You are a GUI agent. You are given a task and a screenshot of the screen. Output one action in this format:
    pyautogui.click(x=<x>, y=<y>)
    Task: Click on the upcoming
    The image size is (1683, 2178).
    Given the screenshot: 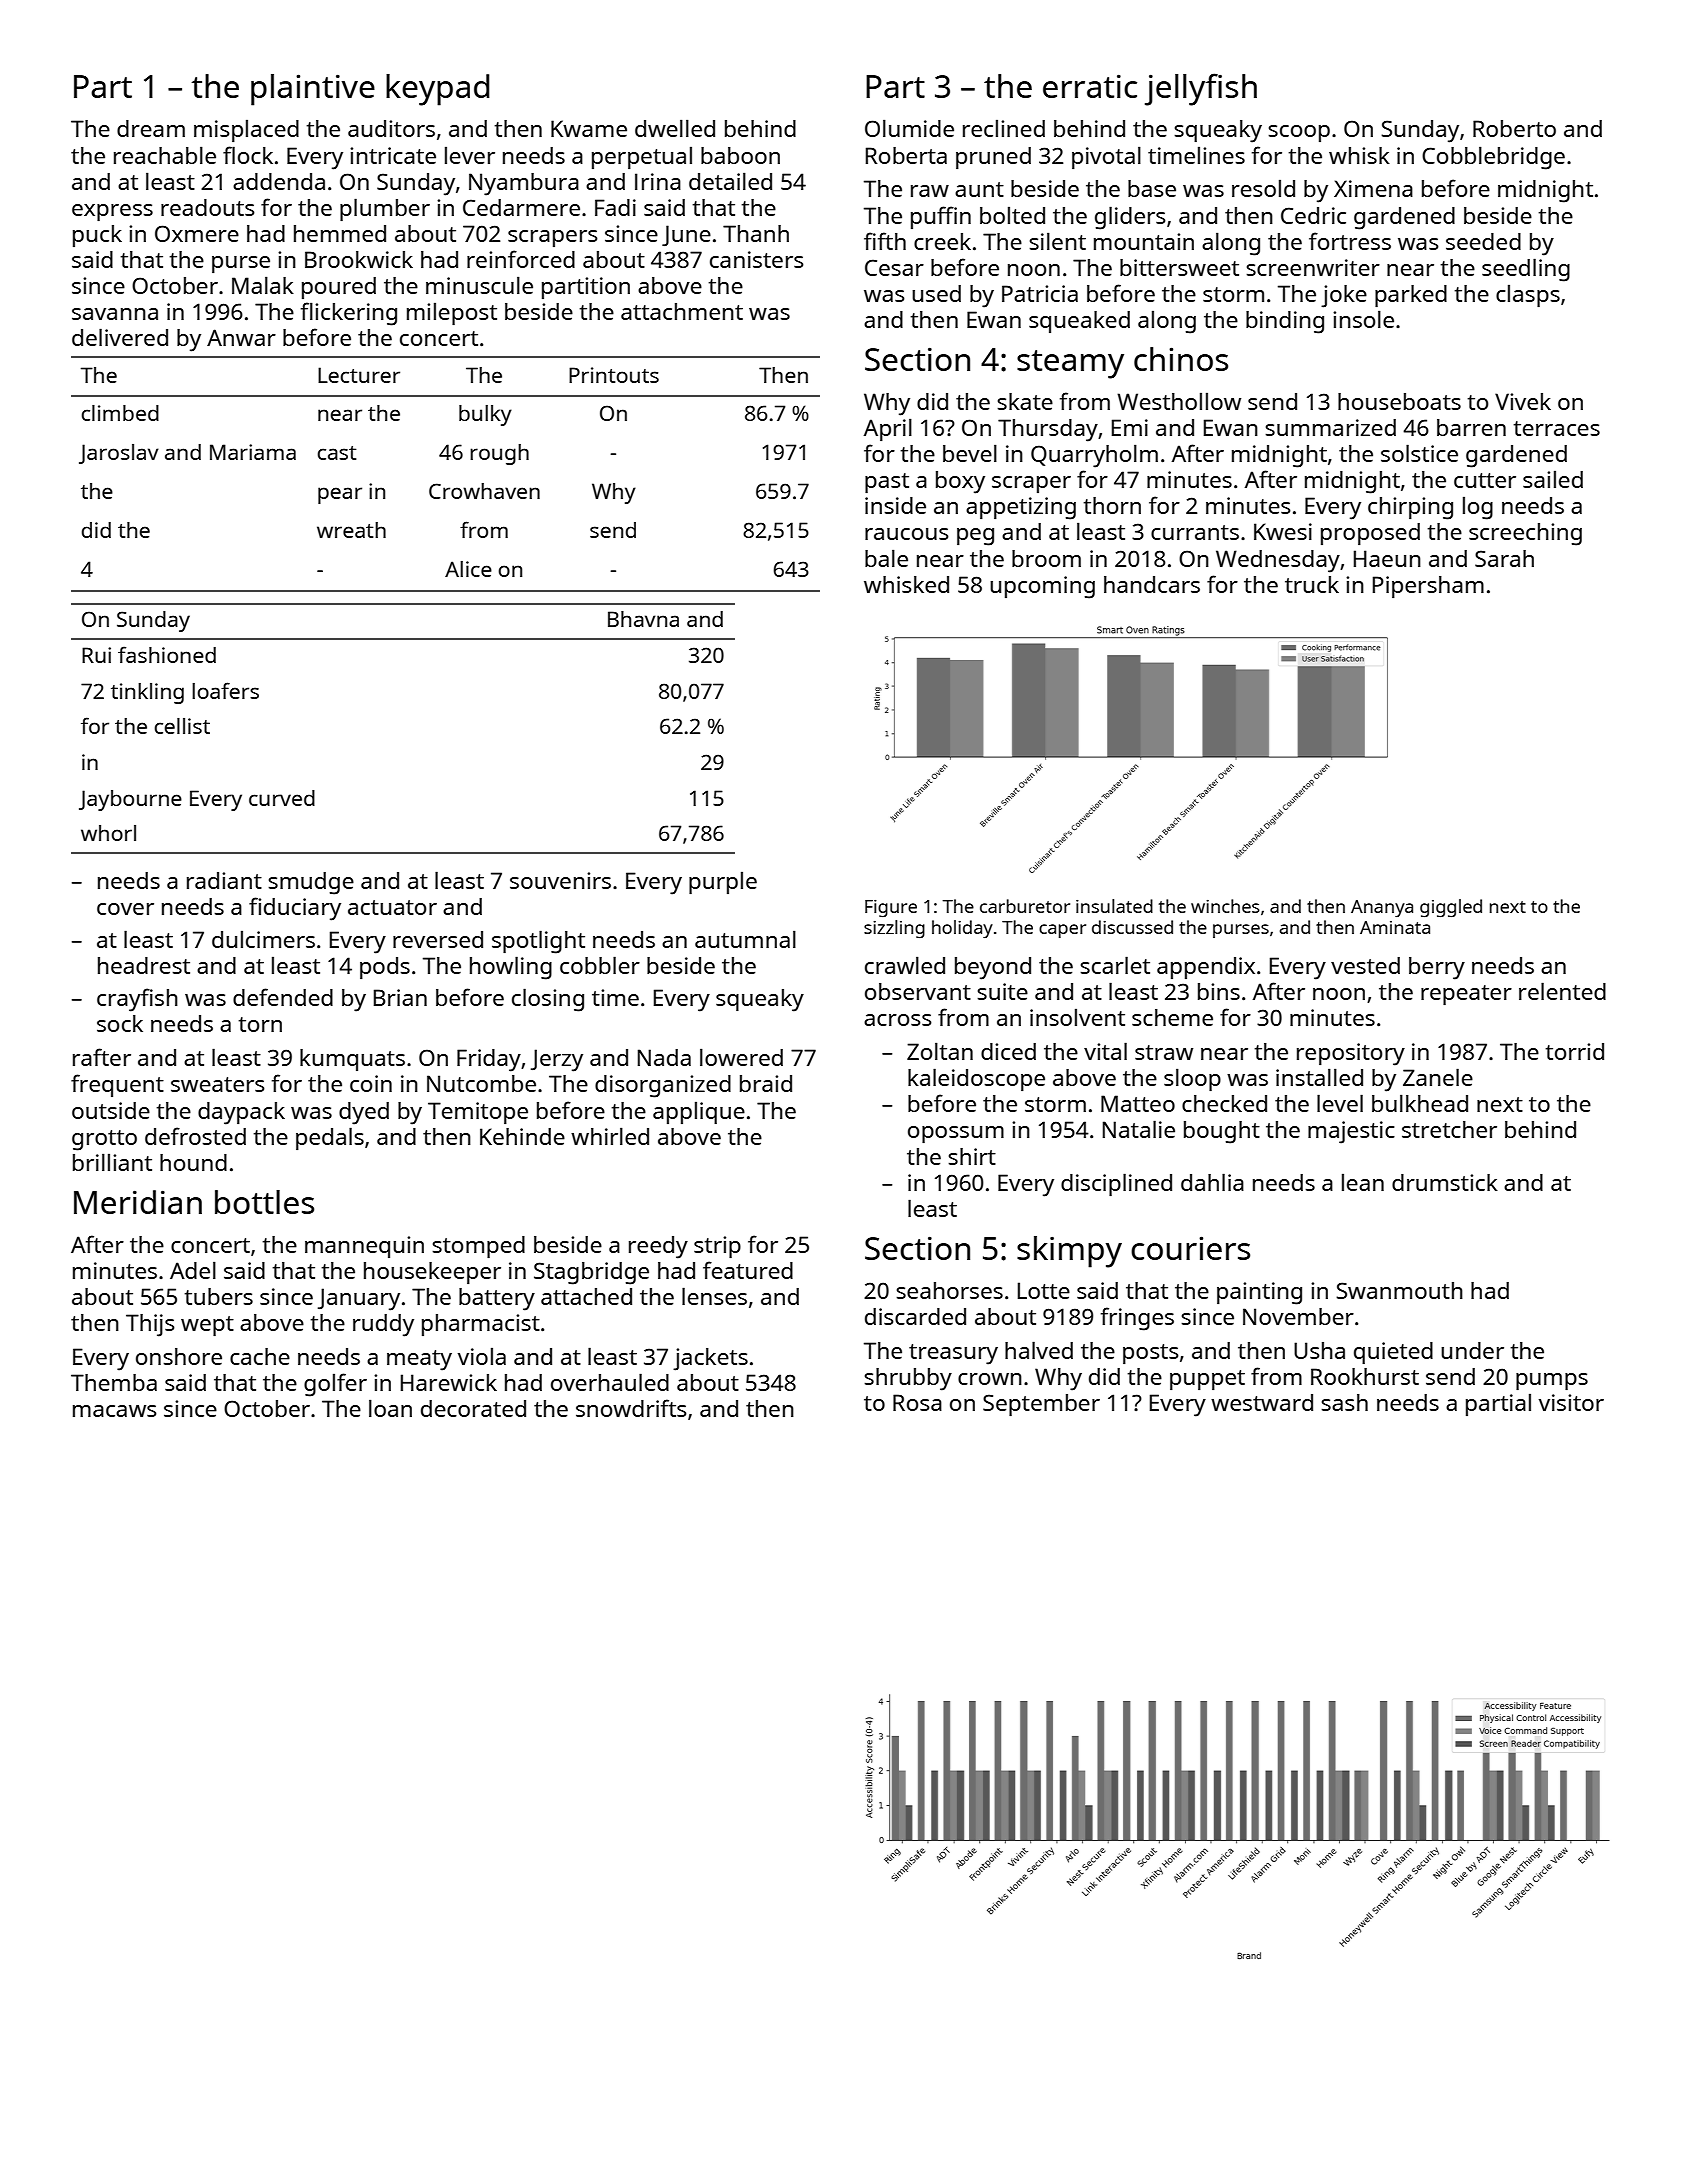 What is the action you would take?
    pyautogui.click(x=1042, y=587)
